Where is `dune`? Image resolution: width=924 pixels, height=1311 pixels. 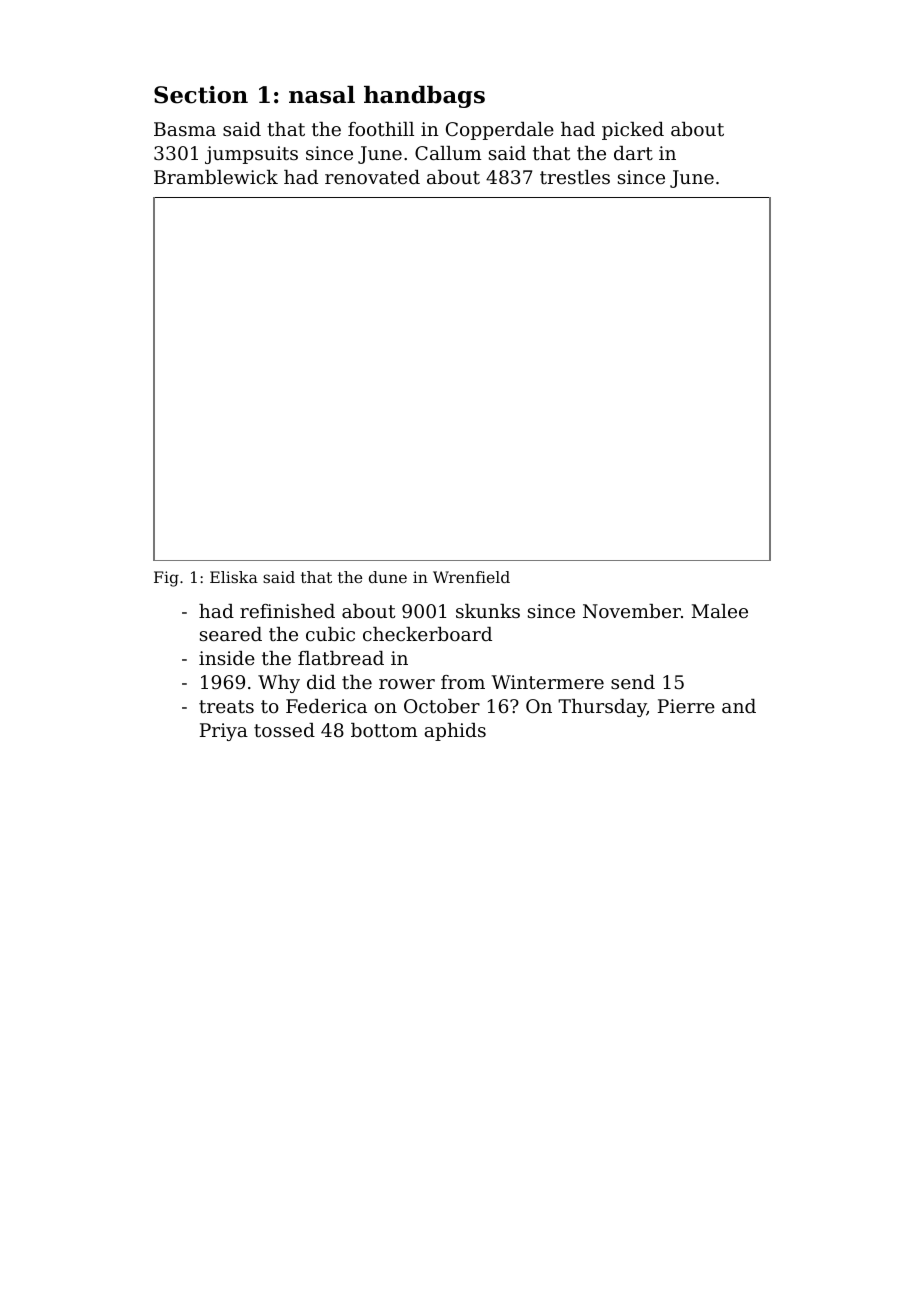
dune is located at coordinates (388, 577).
